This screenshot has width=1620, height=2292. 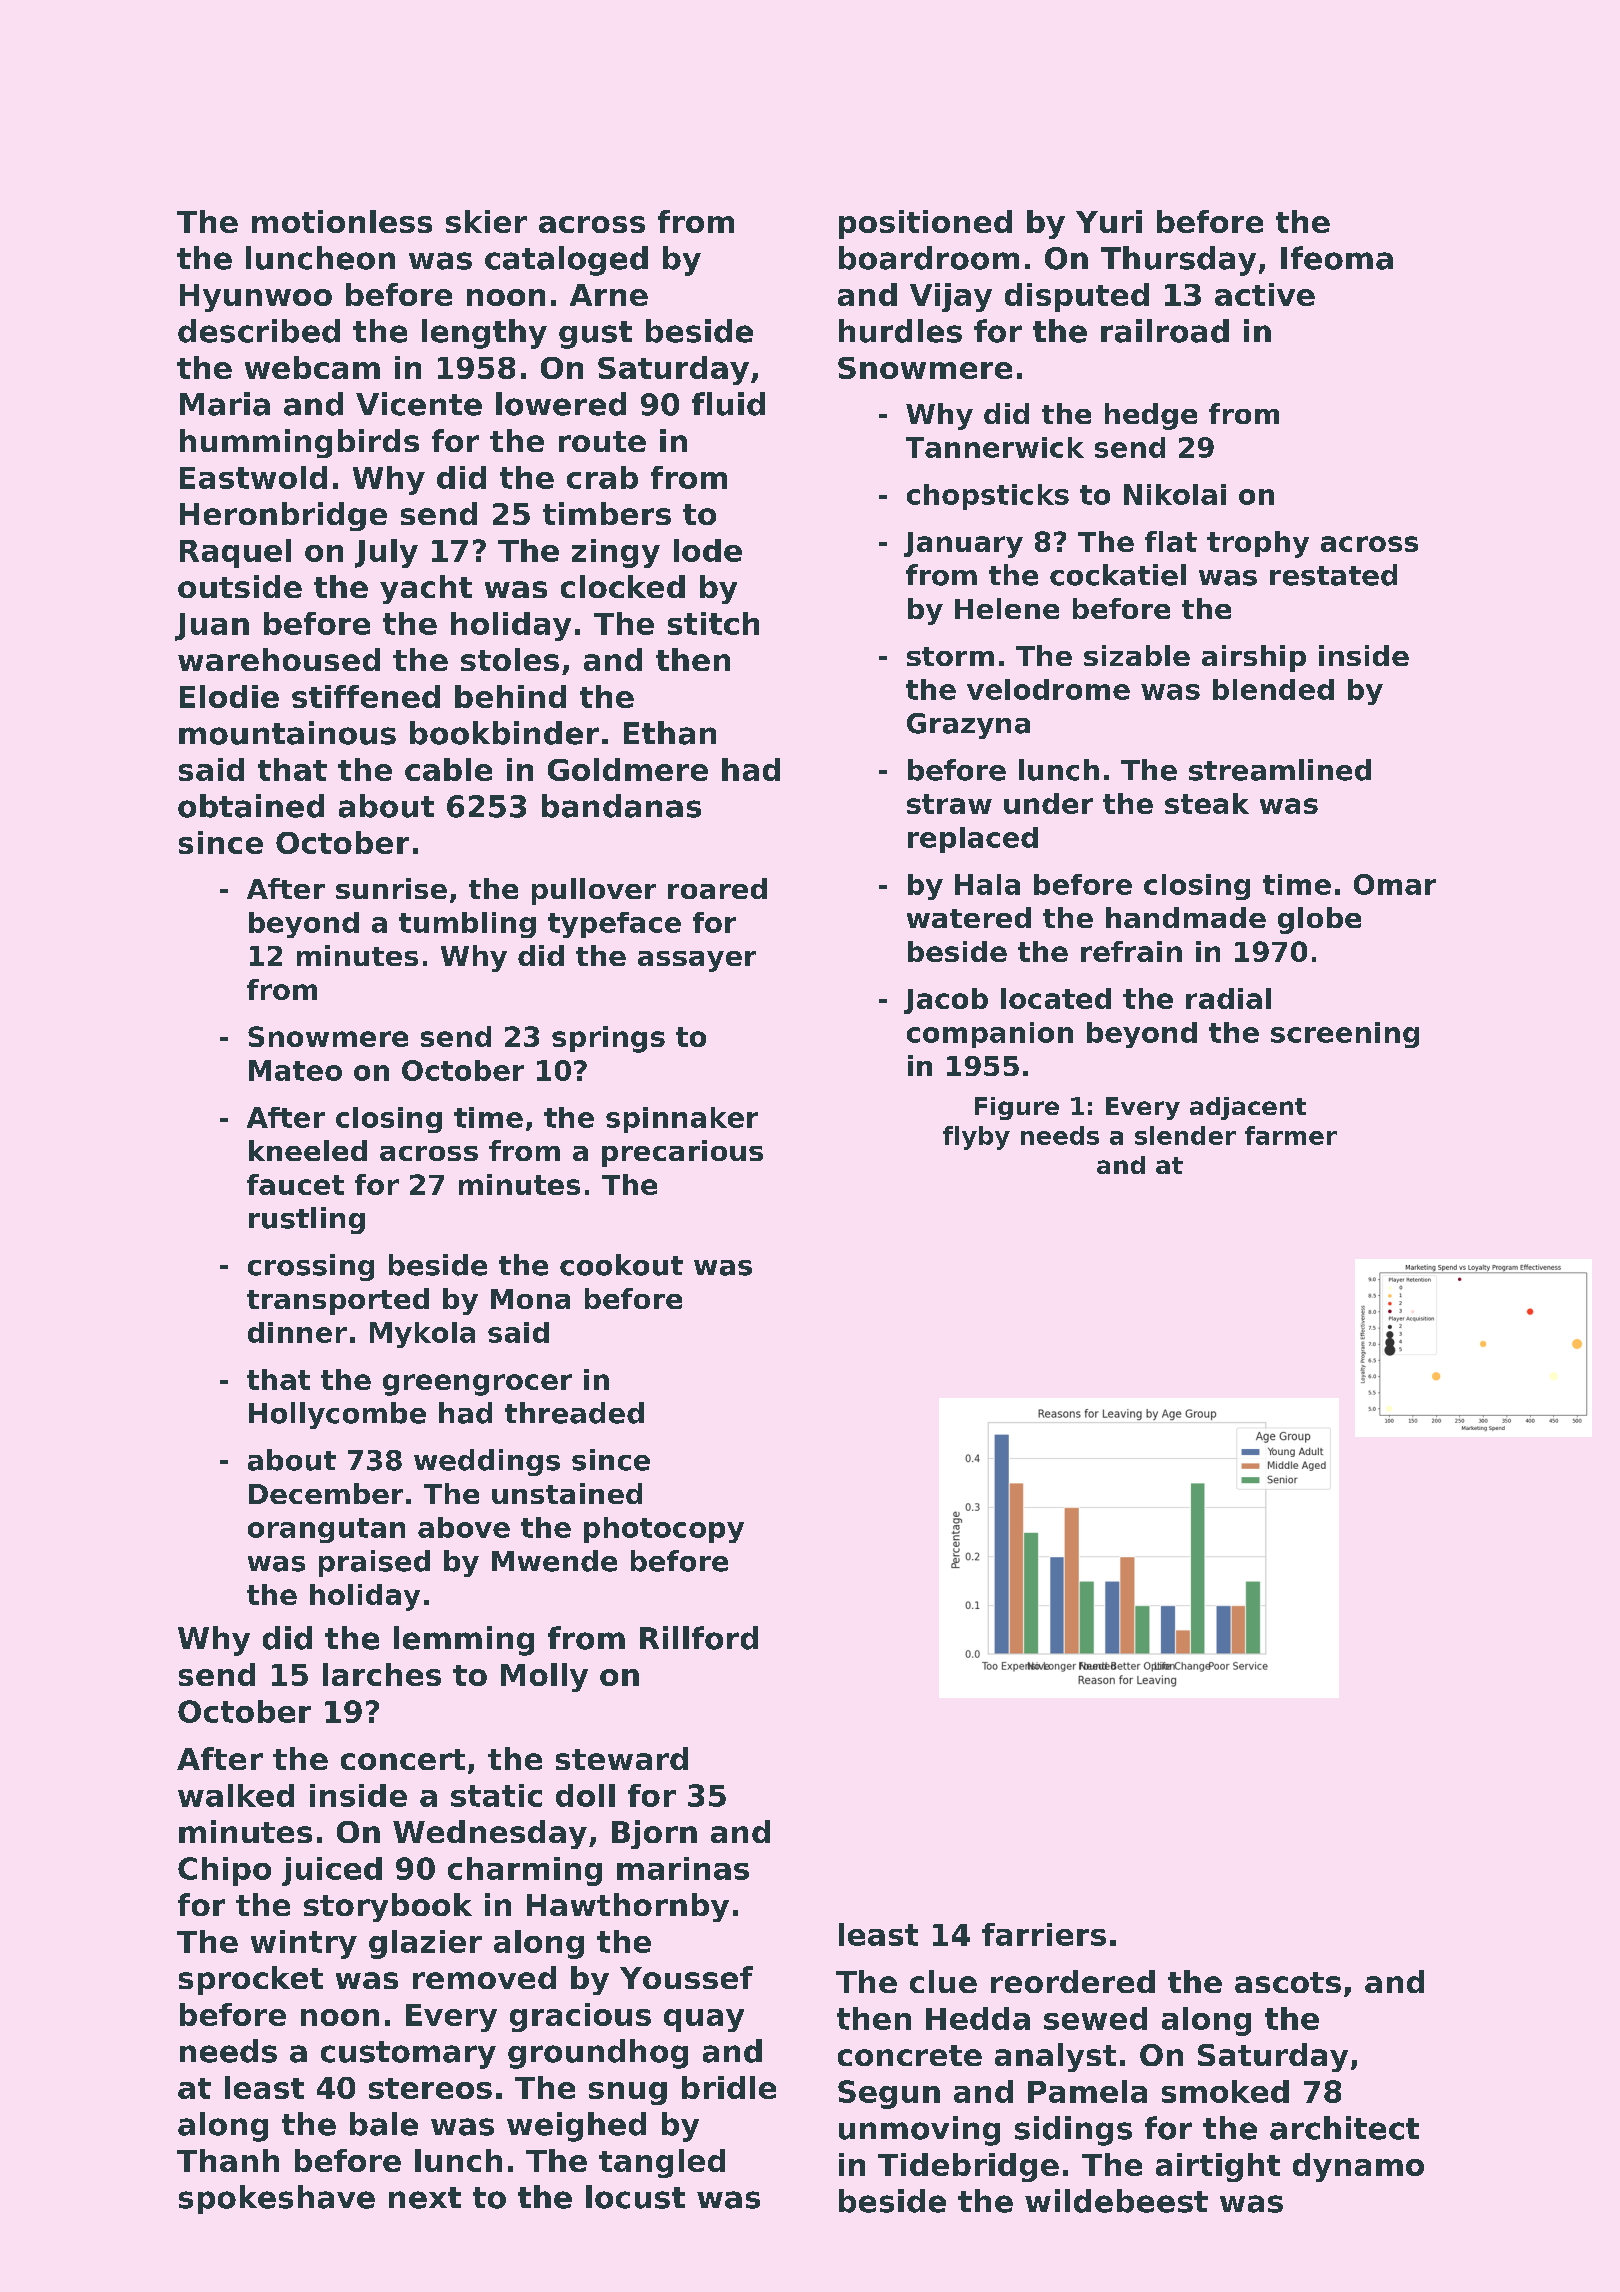 What do you see at coordinates (699, 1638) in the screenshot?
I see `Rillford` at bounding box center [699, 1638].
